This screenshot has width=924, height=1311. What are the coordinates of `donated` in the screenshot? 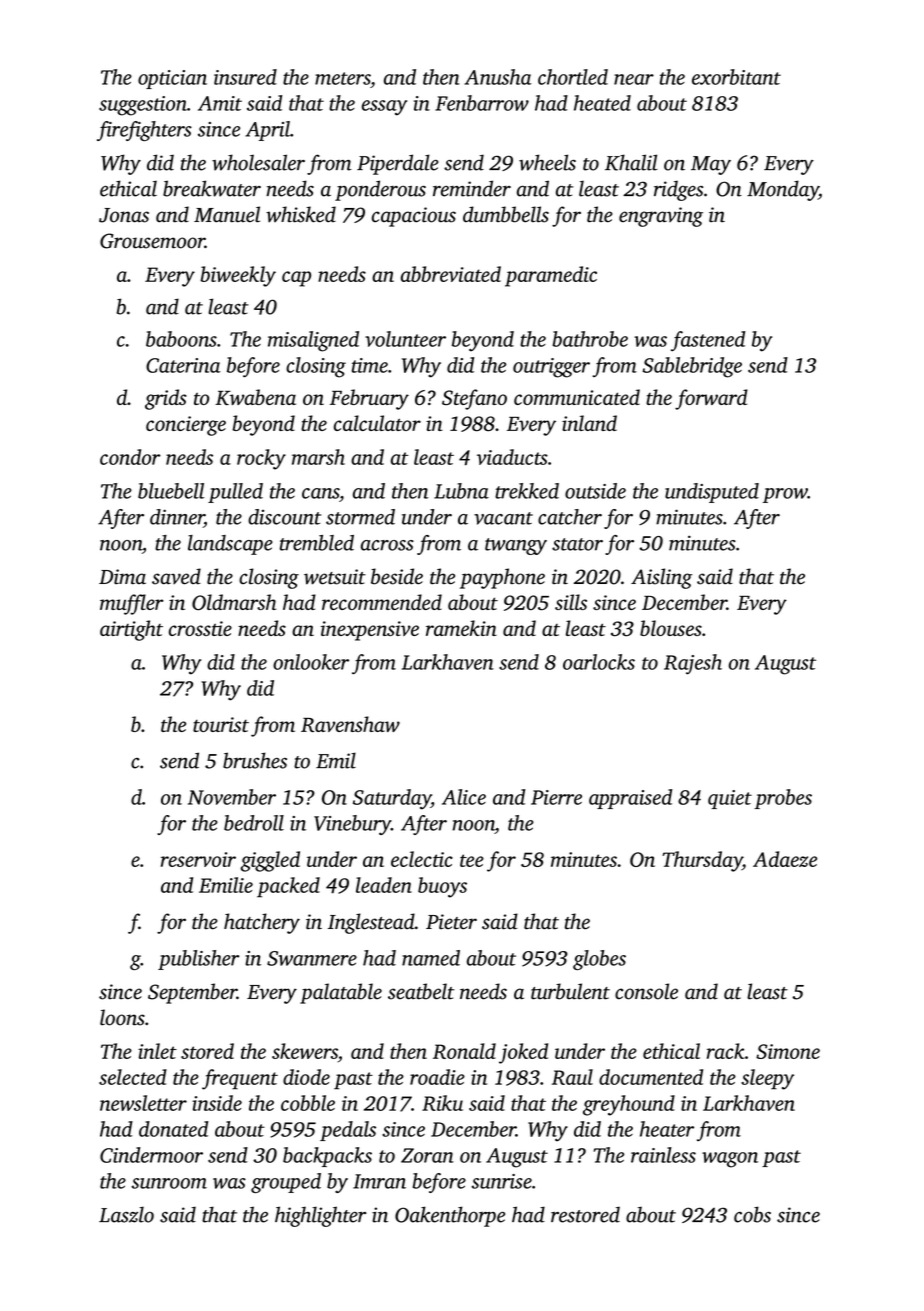 It's located at (173, 1129).
